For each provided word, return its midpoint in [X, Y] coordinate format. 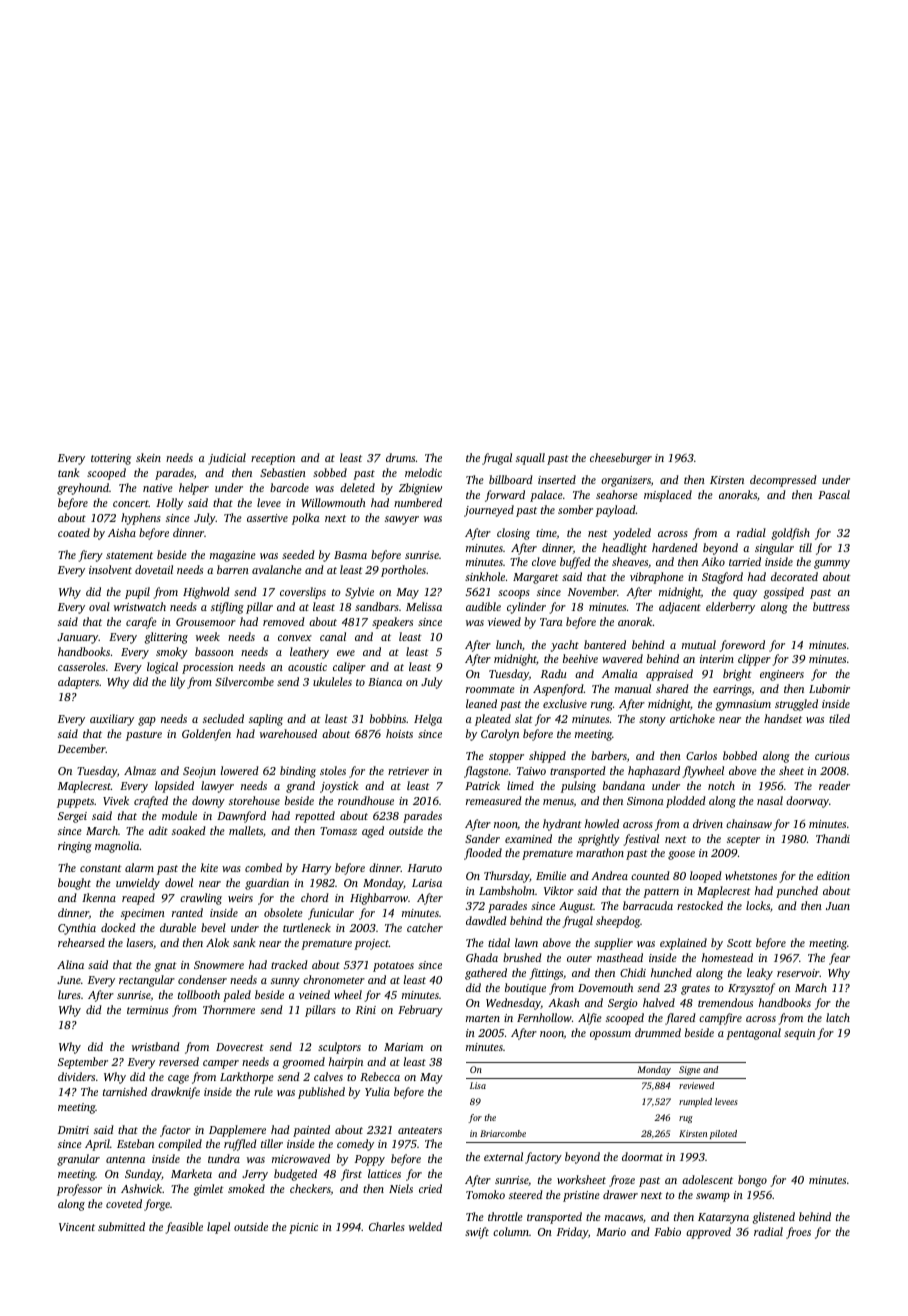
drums [400, 457]
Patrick [482, 785]
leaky [760, 974]
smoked [246, 1188]
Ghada [482, 957]
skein [148, 457]
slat [524, 718]
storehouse [254, 800]
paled [237, 996]
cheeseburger [621, 459]
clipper [754, 660]
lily [177, 683]
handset [783, 718]
